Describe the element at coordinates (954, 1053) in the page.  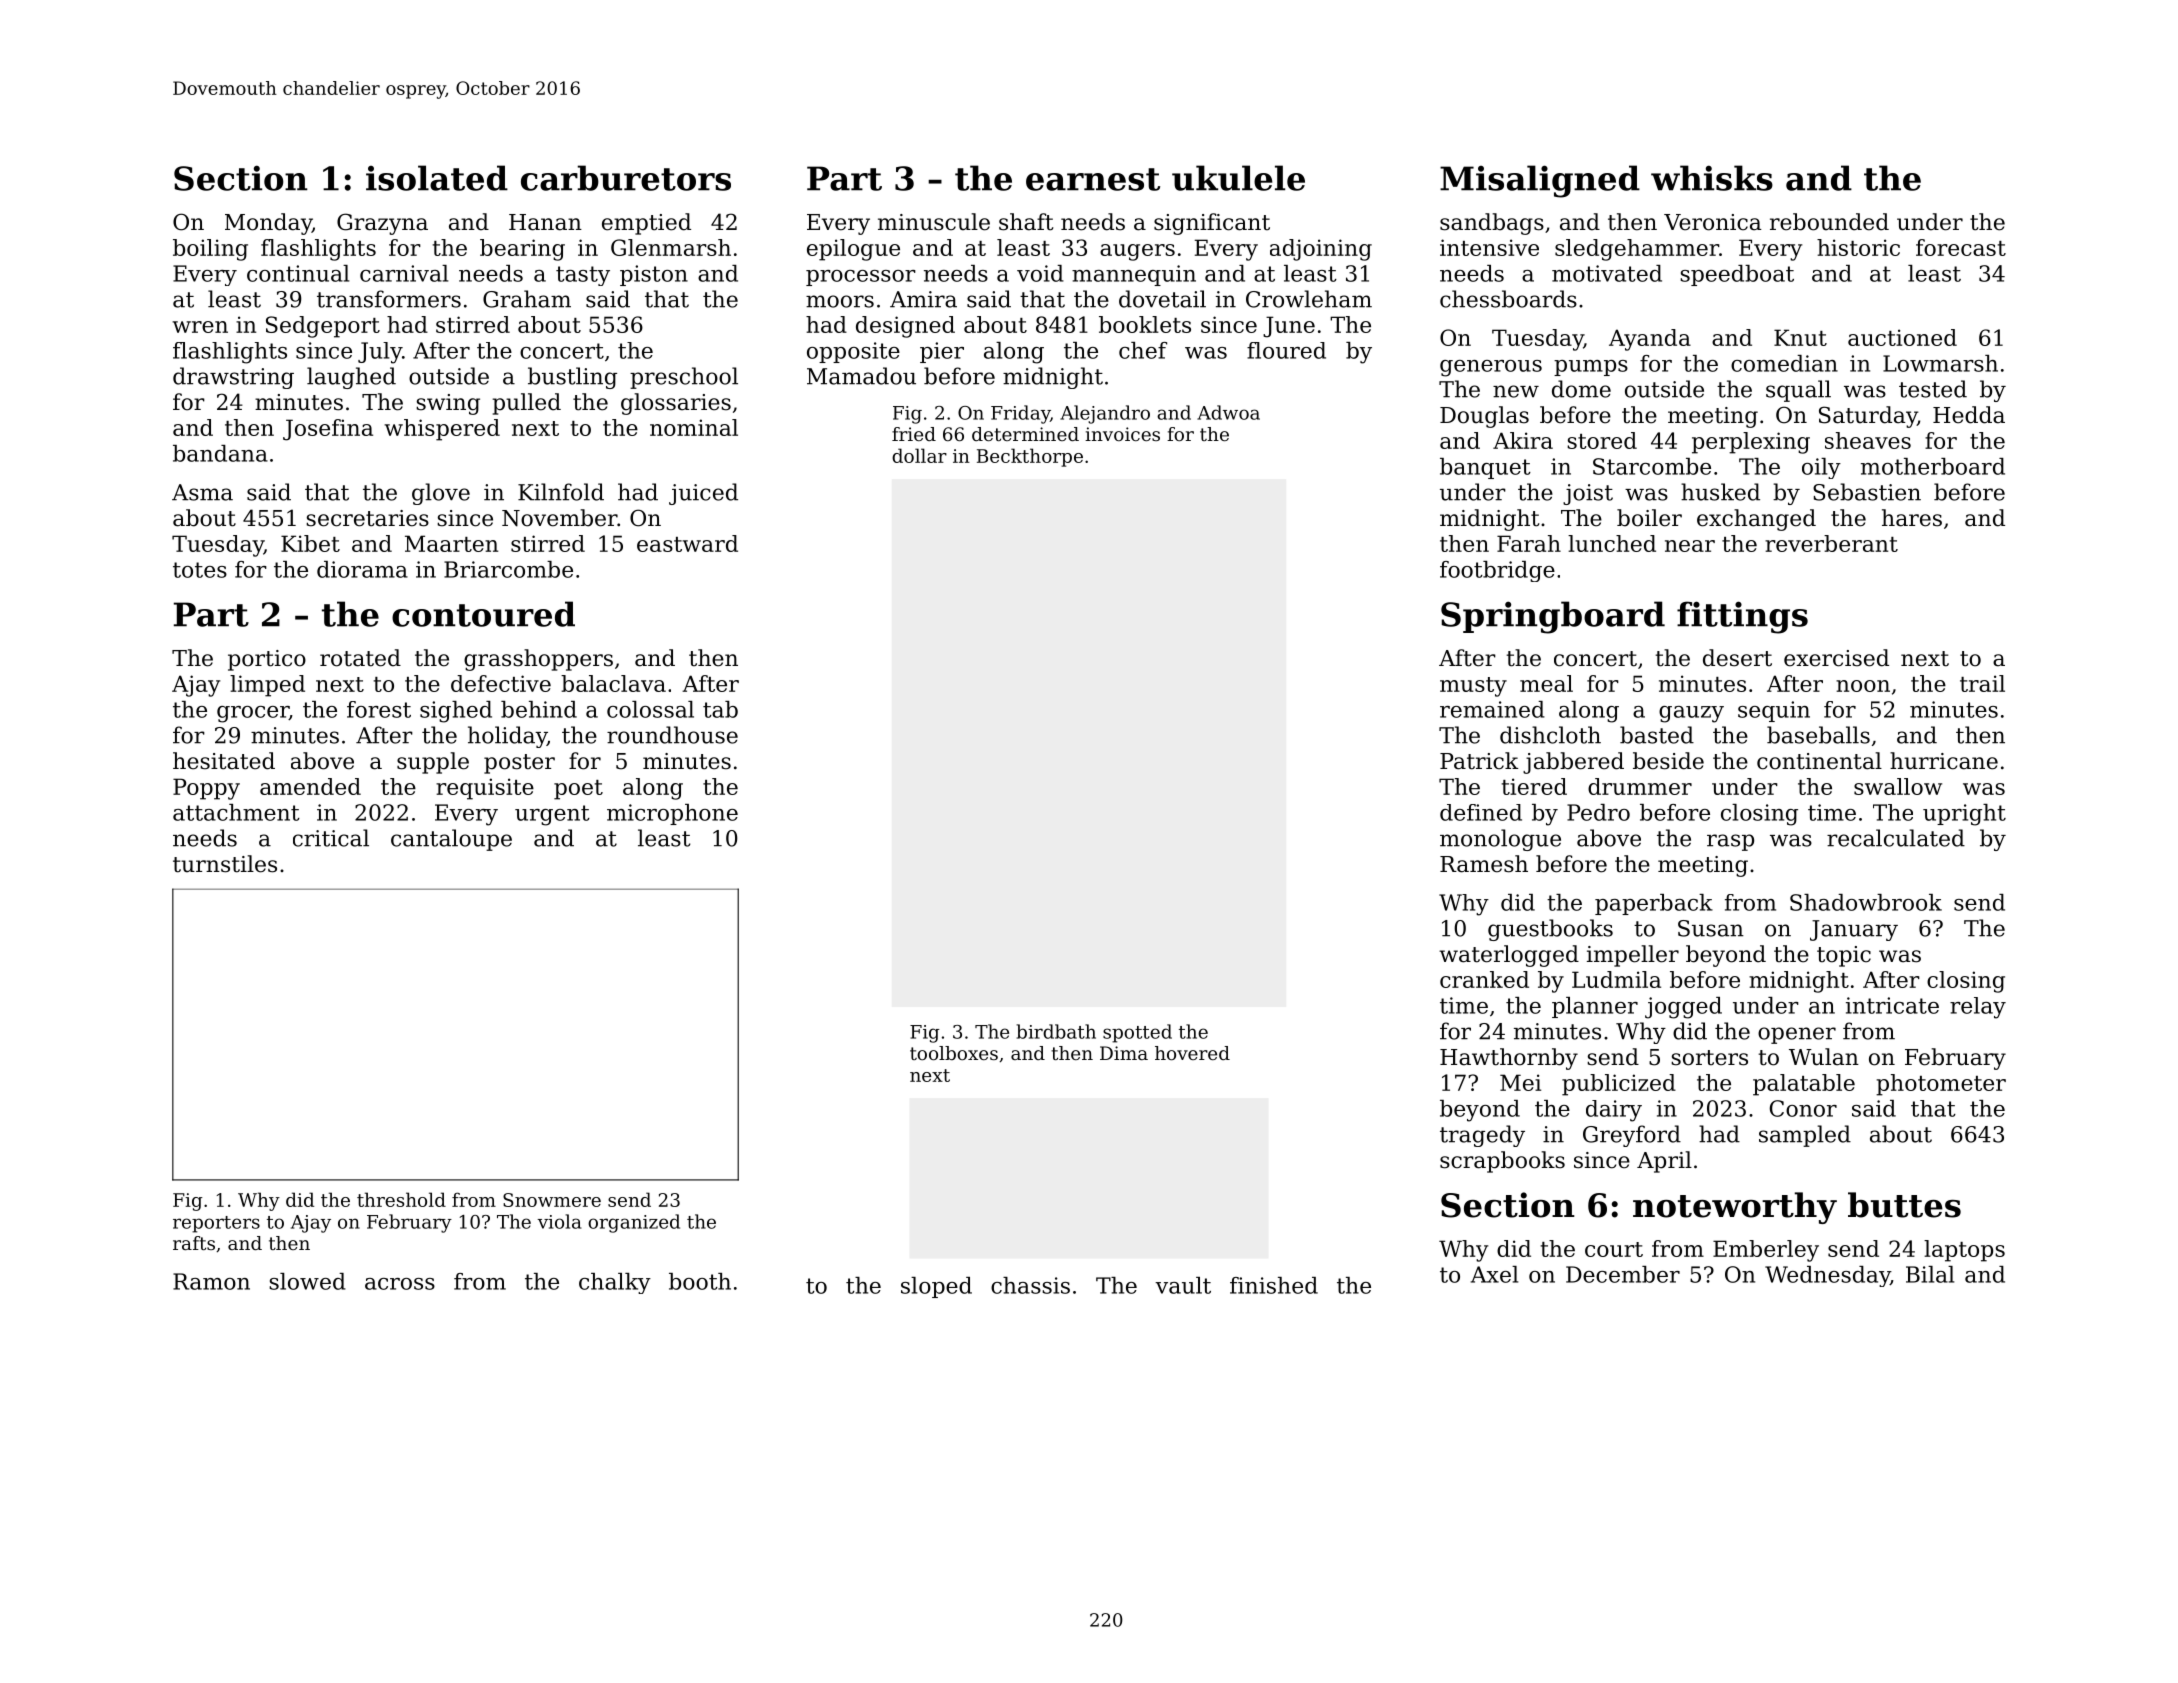
I see `toolboxes` at that location.
